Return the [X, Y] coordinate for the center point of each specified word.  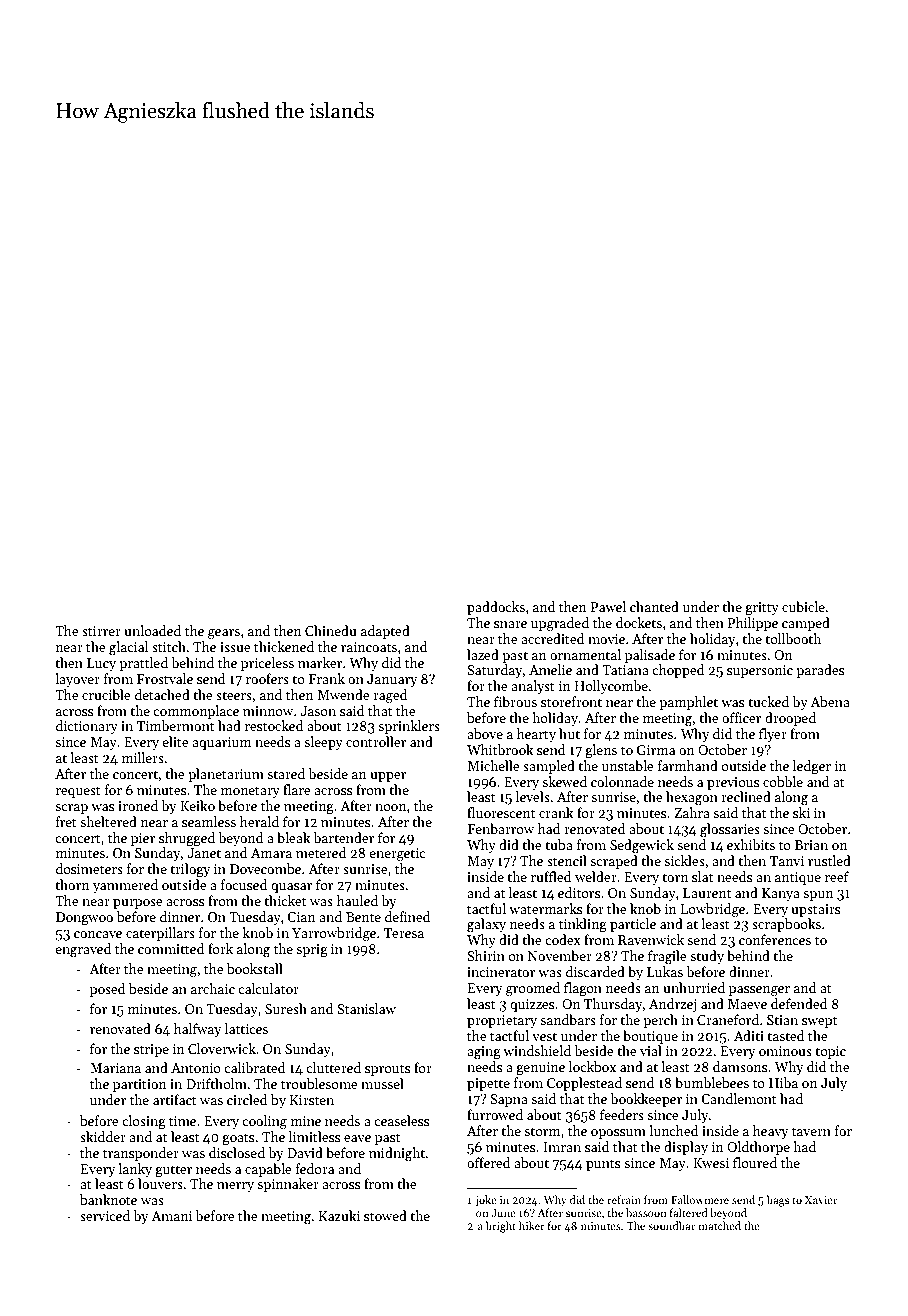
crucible [106, 694]
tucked [768, 701]
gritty [762, 609]
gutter [173, 1171]
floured [755, 1162]
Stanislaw [366, 1008]
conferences [775, 939]
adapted [385, 632]
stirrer [101, 631]
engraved [83, 950]
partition [139, 1085]
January [392, 680]
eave [357, 1138]
